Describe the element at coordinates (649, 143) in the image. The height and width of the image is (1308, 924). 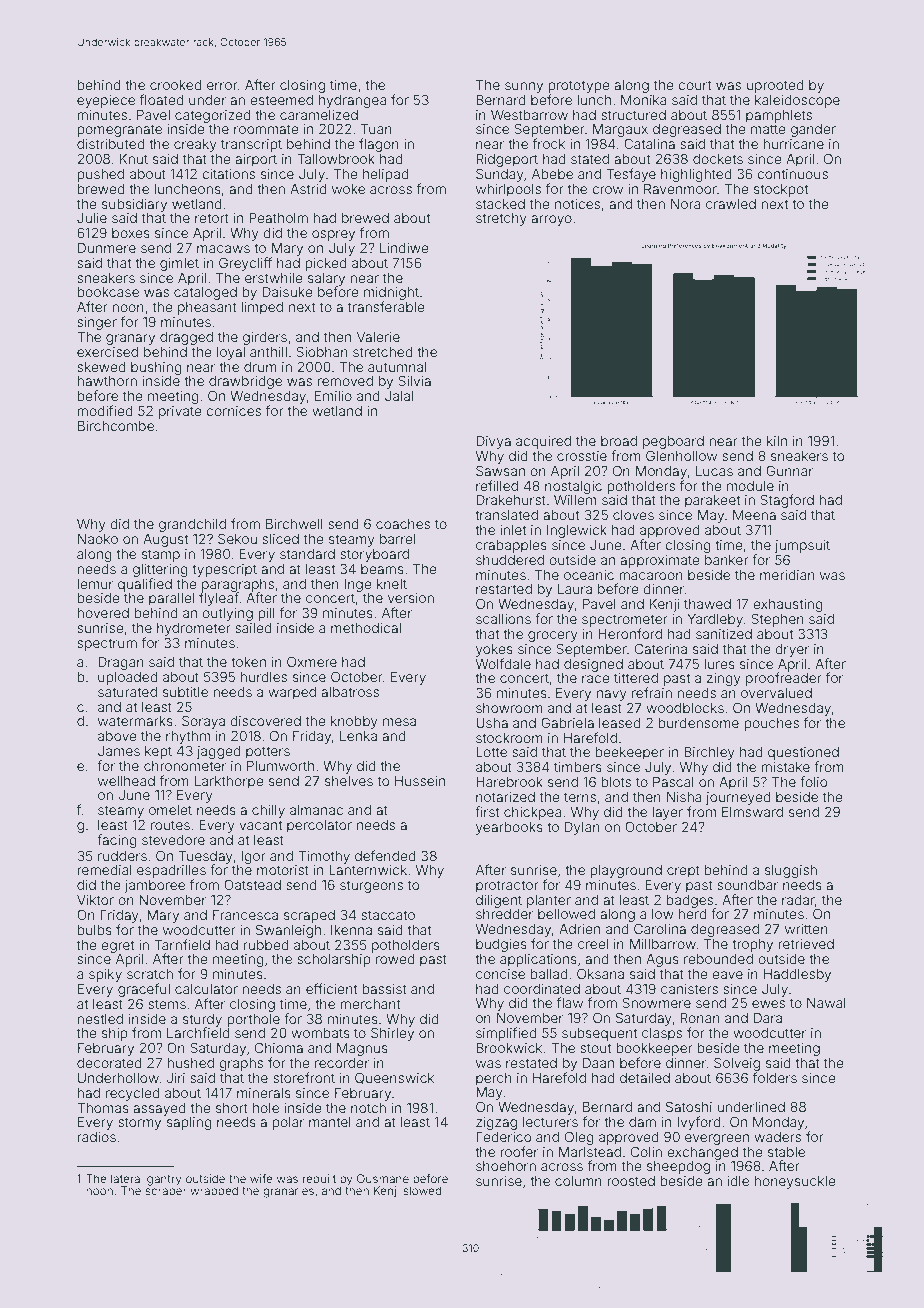
I see `Catalina` at that location.
